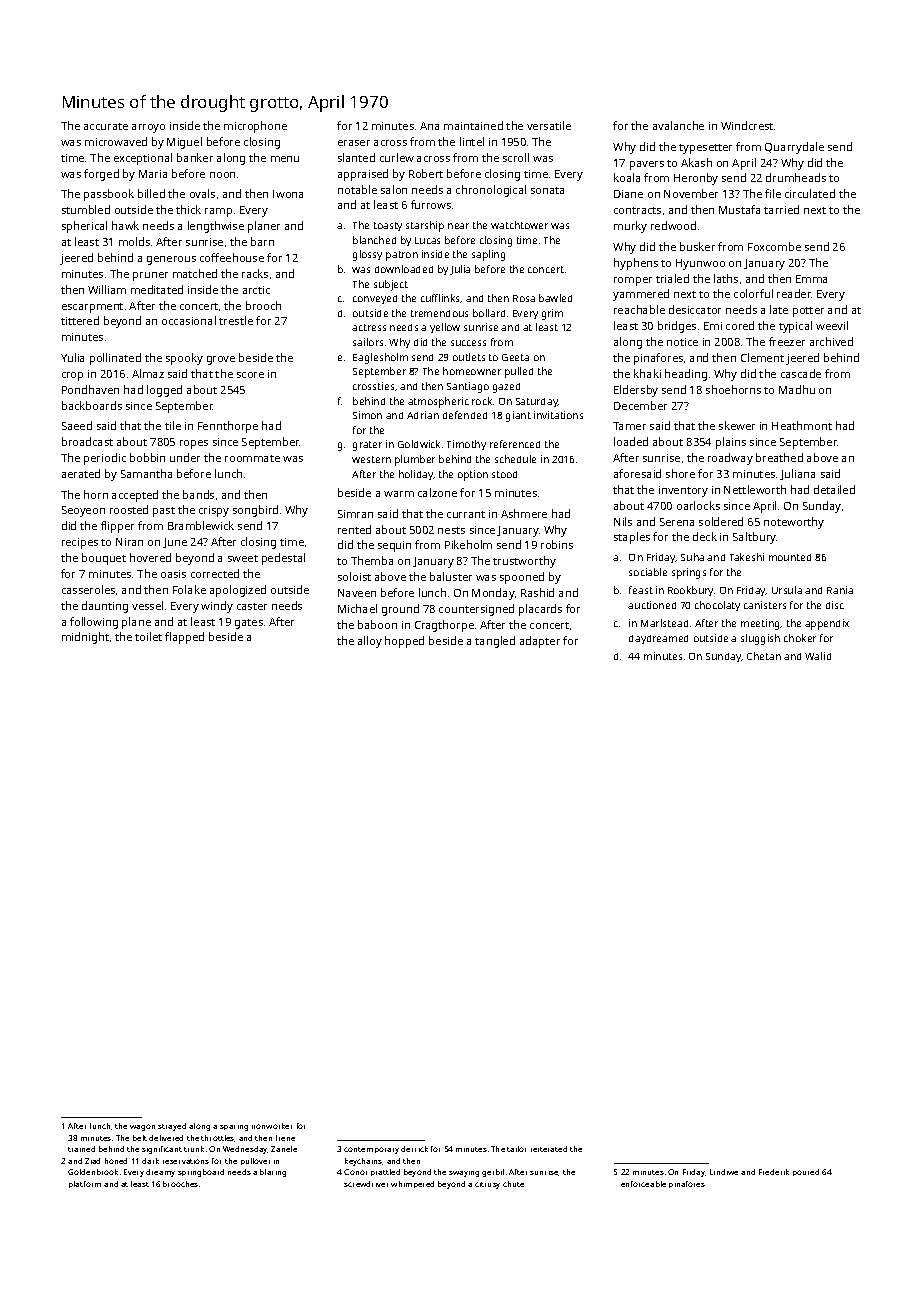  What do you see at coordinates (201, 1173) in the image?
I see `springboard` at bounding box center [201, 1173].
